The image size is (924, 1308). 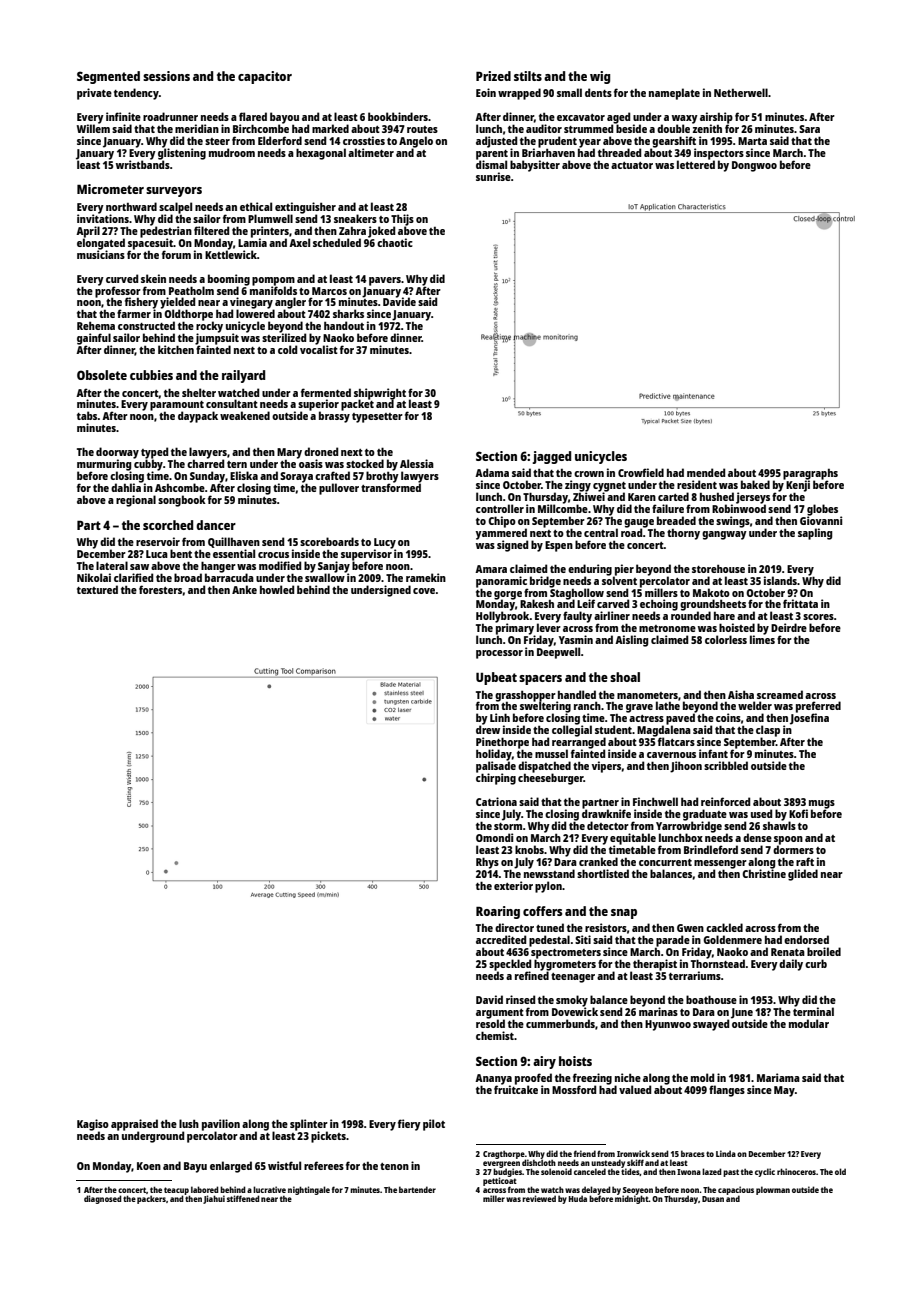 What do you see at coordinates (717, 496) in the screenshot?
I see `hushed` at bounding box center [717, 496].
